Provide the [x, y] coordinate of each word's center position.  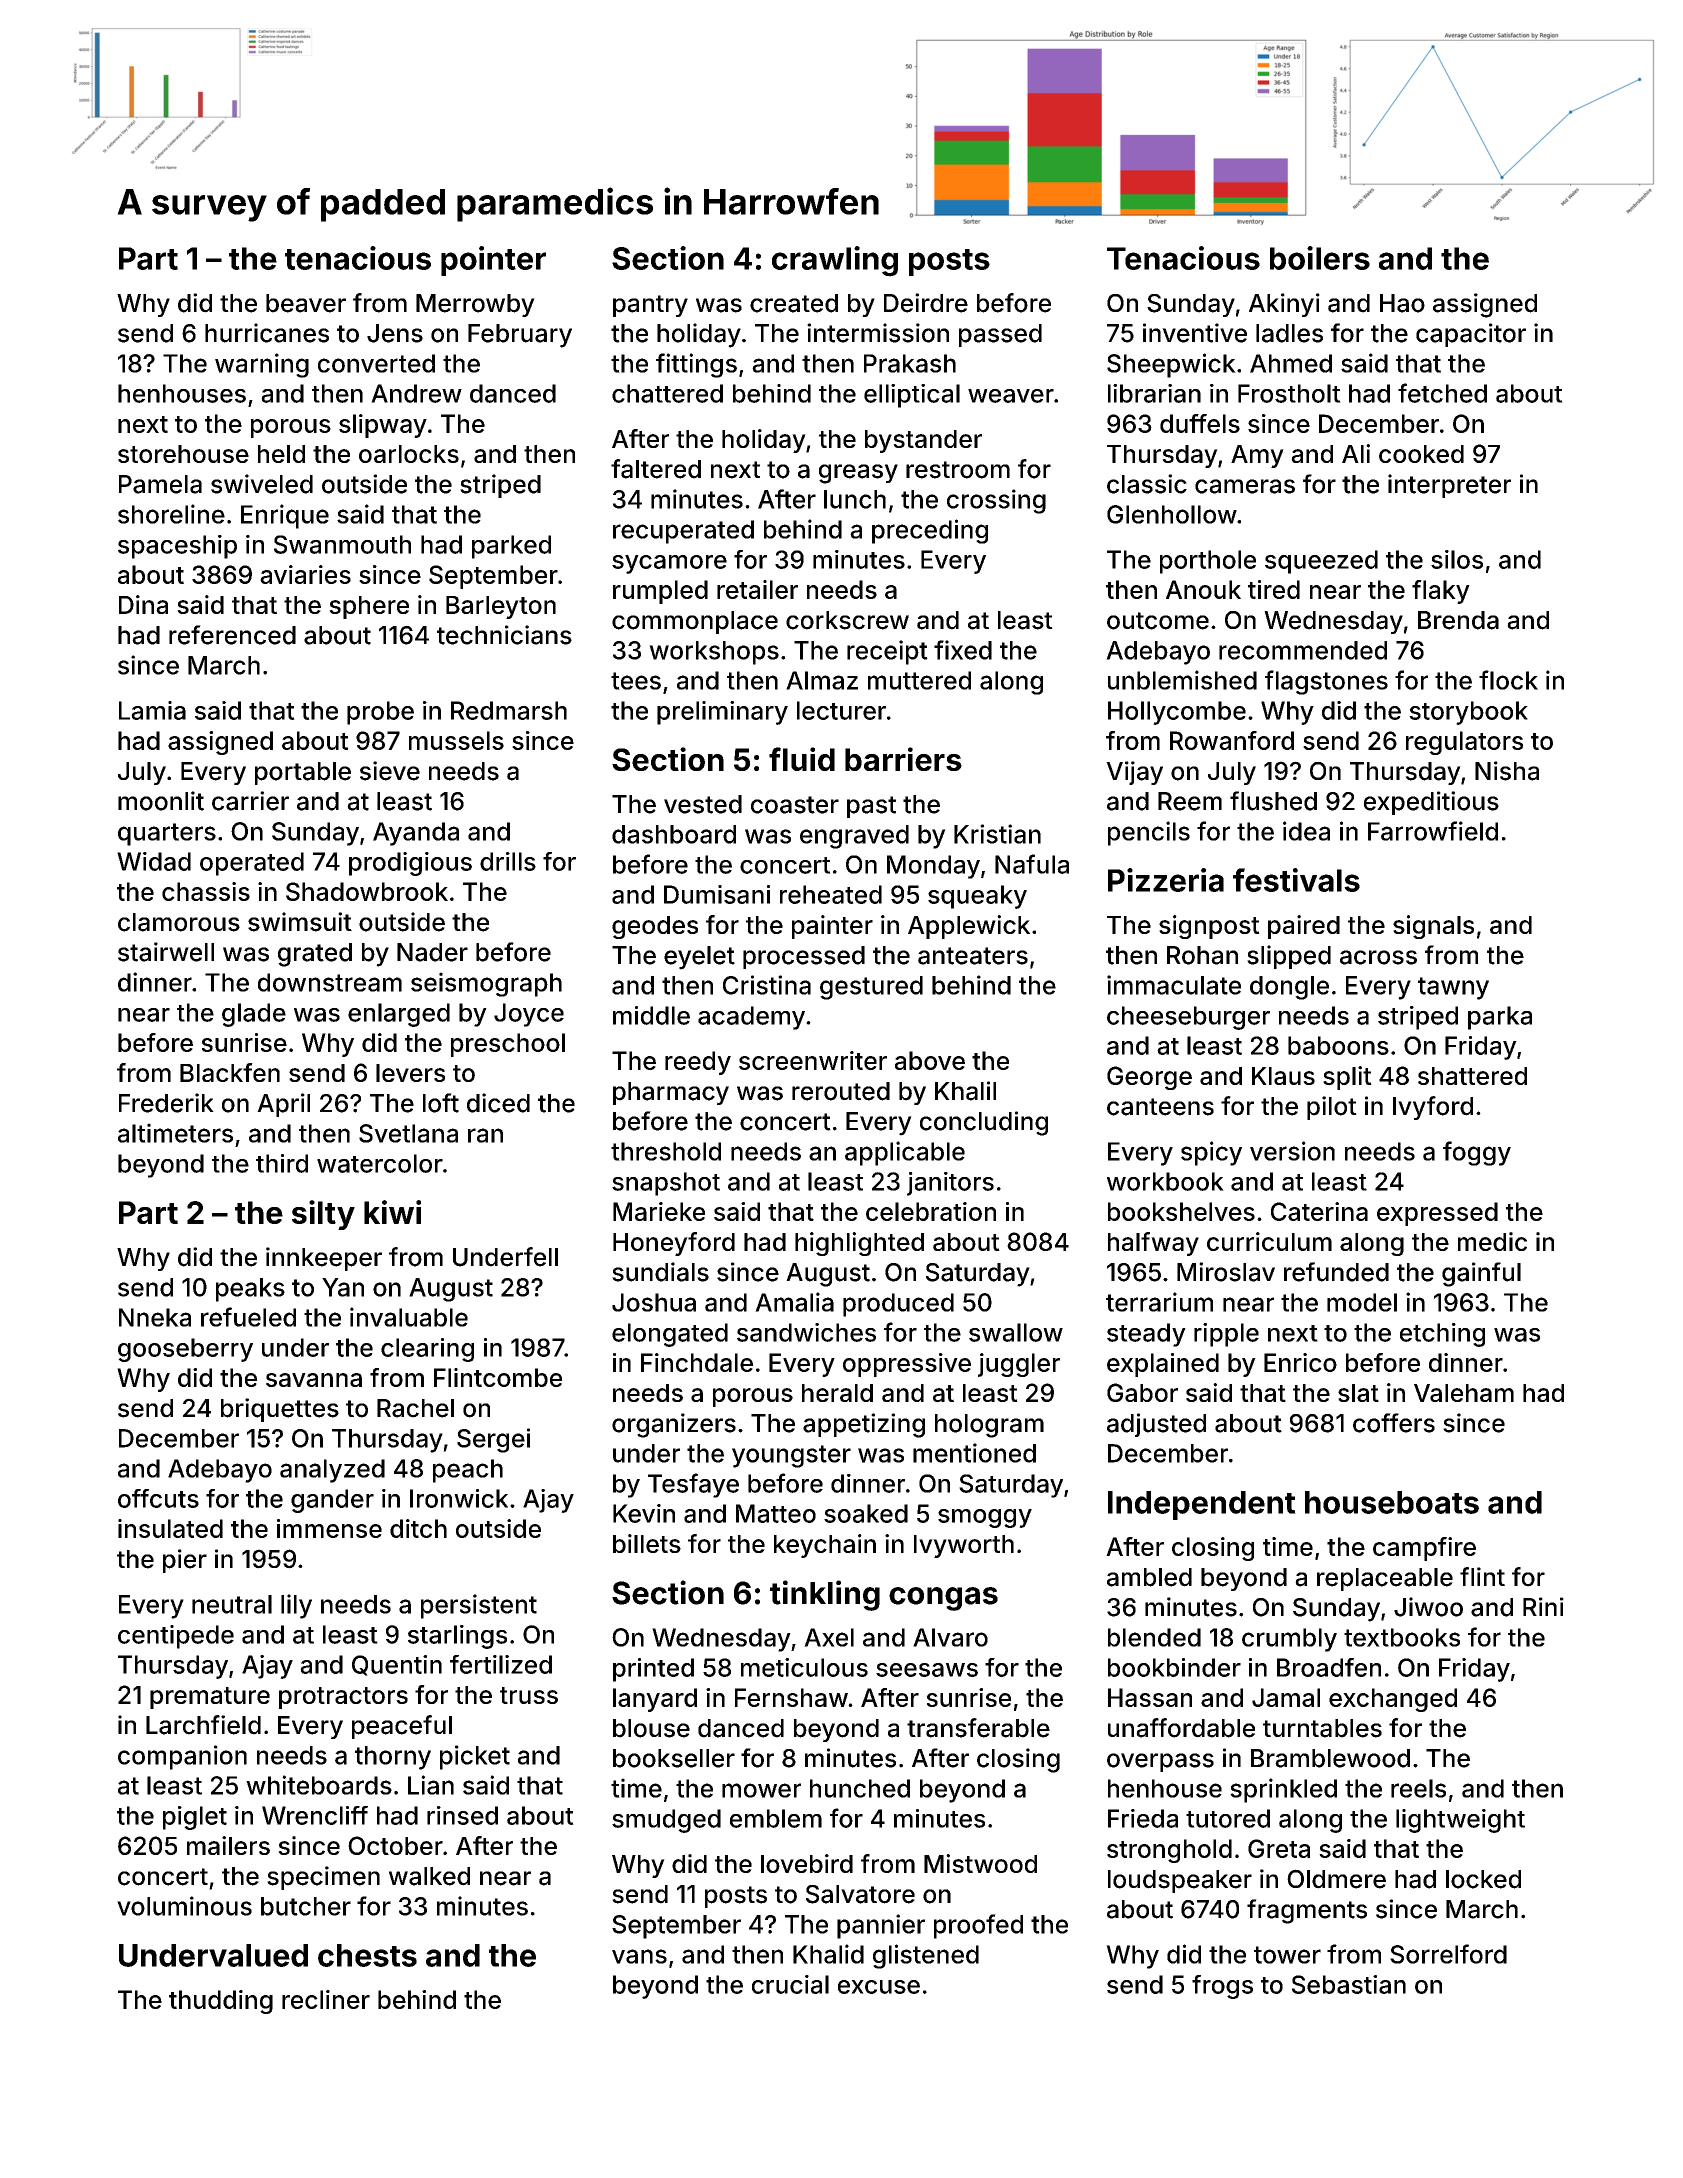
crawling [835, 261]
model [1362, 1302]
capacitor [1471, 335]
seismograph [486, 984]
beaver [306, 303]
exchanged [1393, 1700]
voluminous [184, 1906]
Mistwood [980, 1863]
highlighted [859, 1244]
